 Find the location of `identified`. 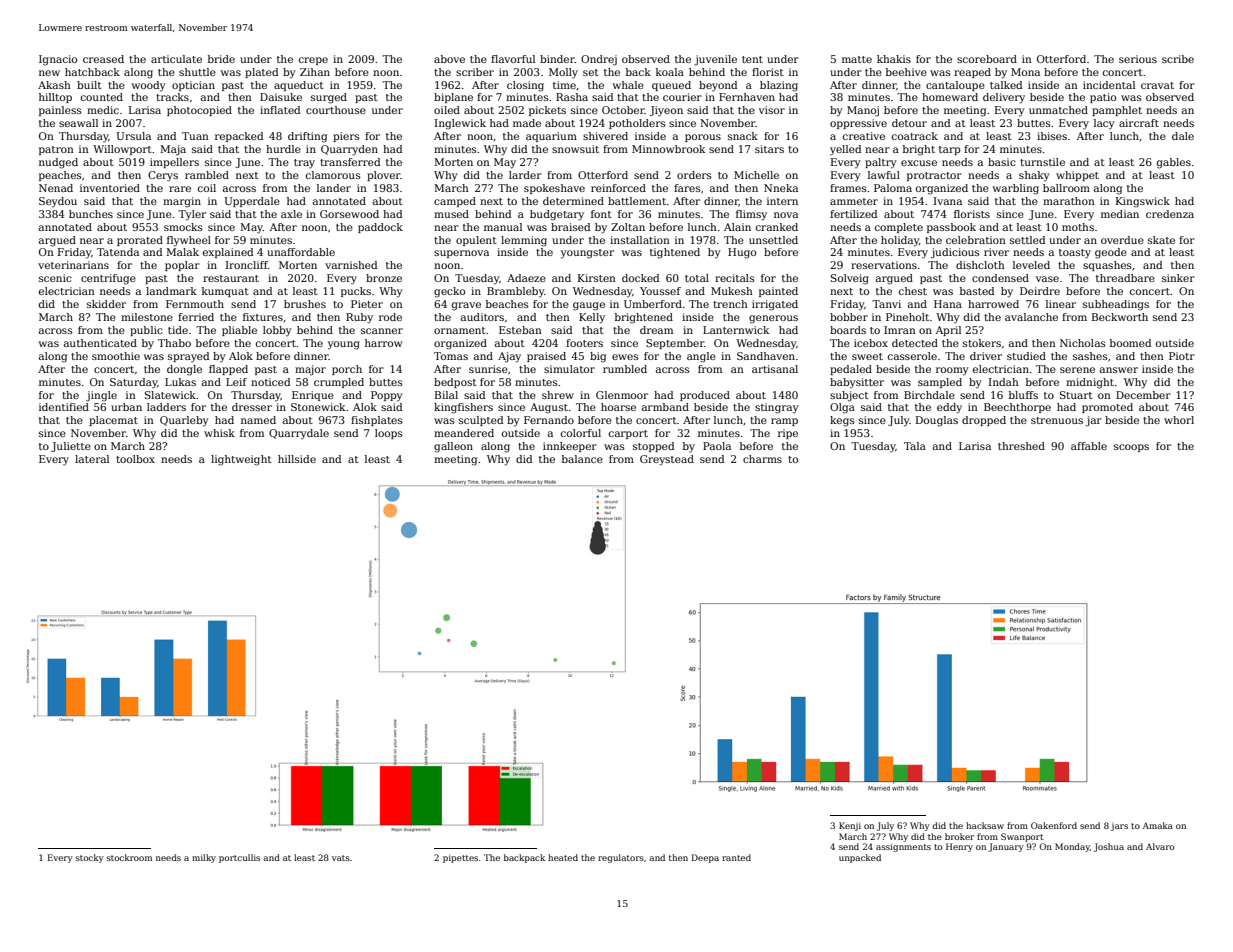

identified is located at coordinates (64, 407).
